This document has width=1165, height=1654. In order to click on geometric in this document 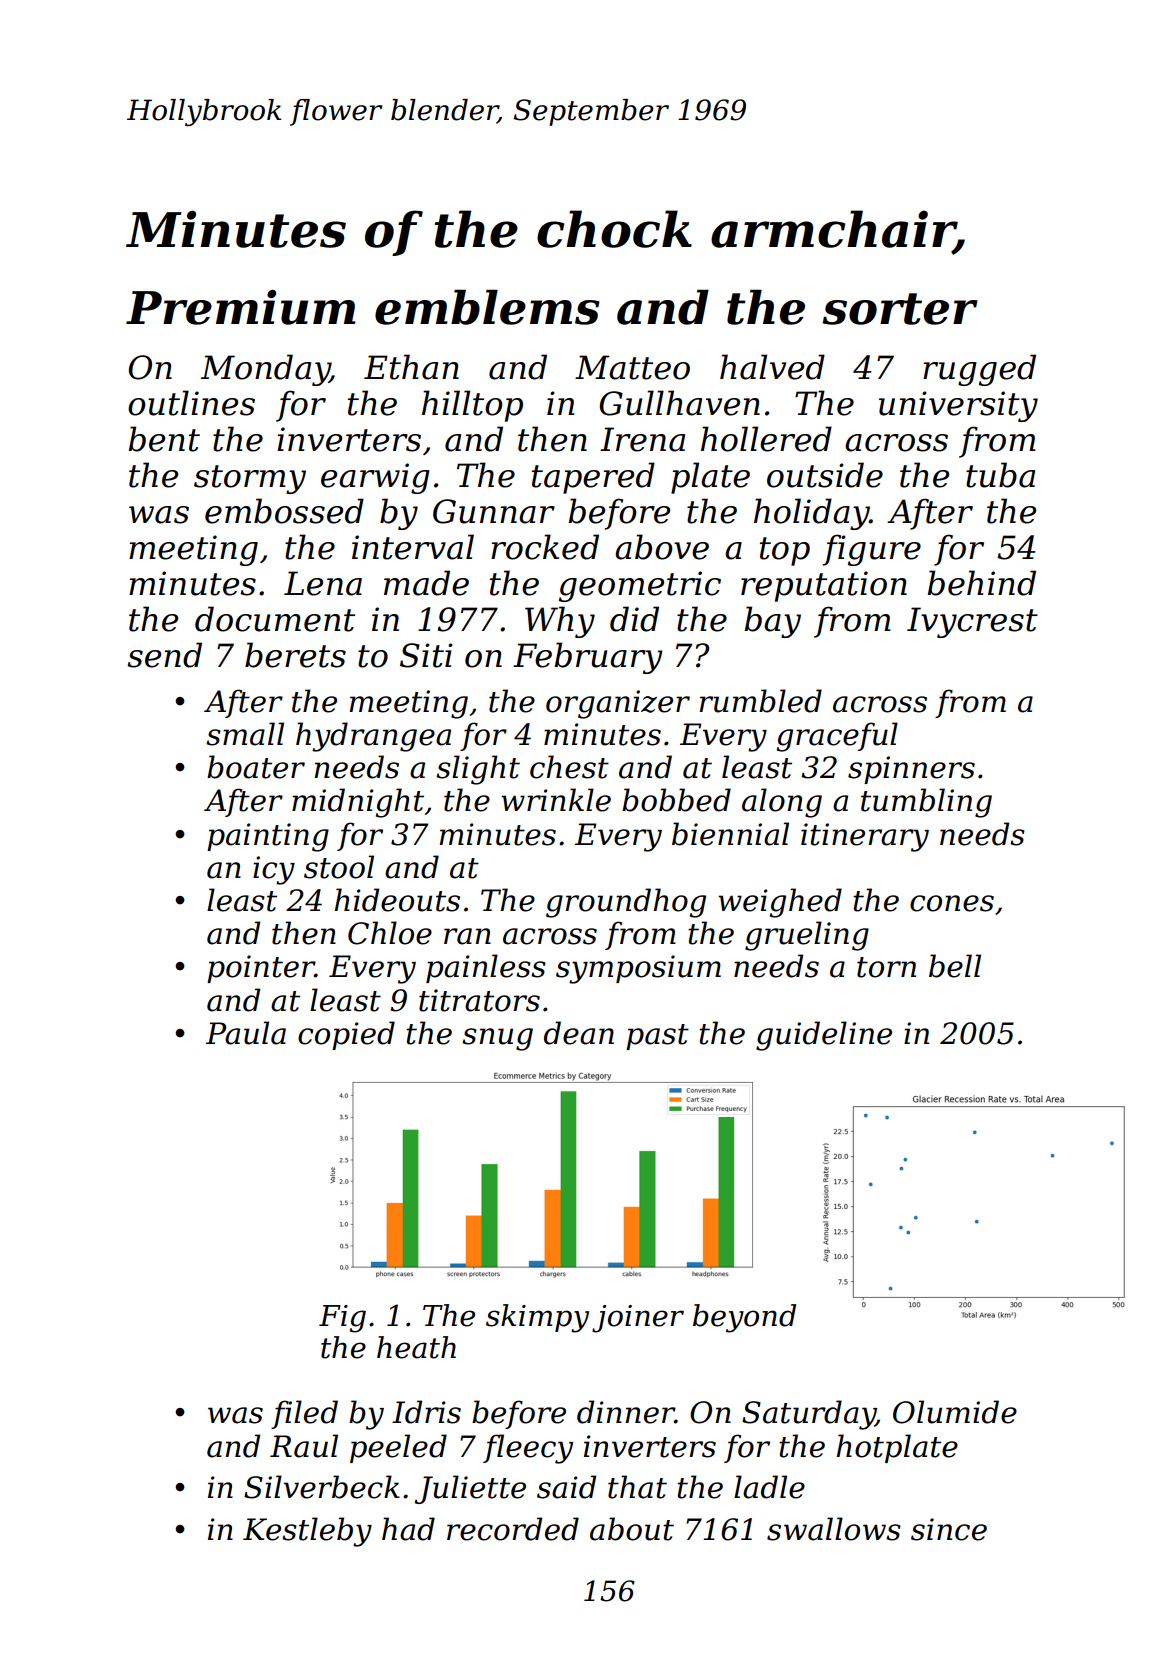, I will do `click(640, 586)`.
